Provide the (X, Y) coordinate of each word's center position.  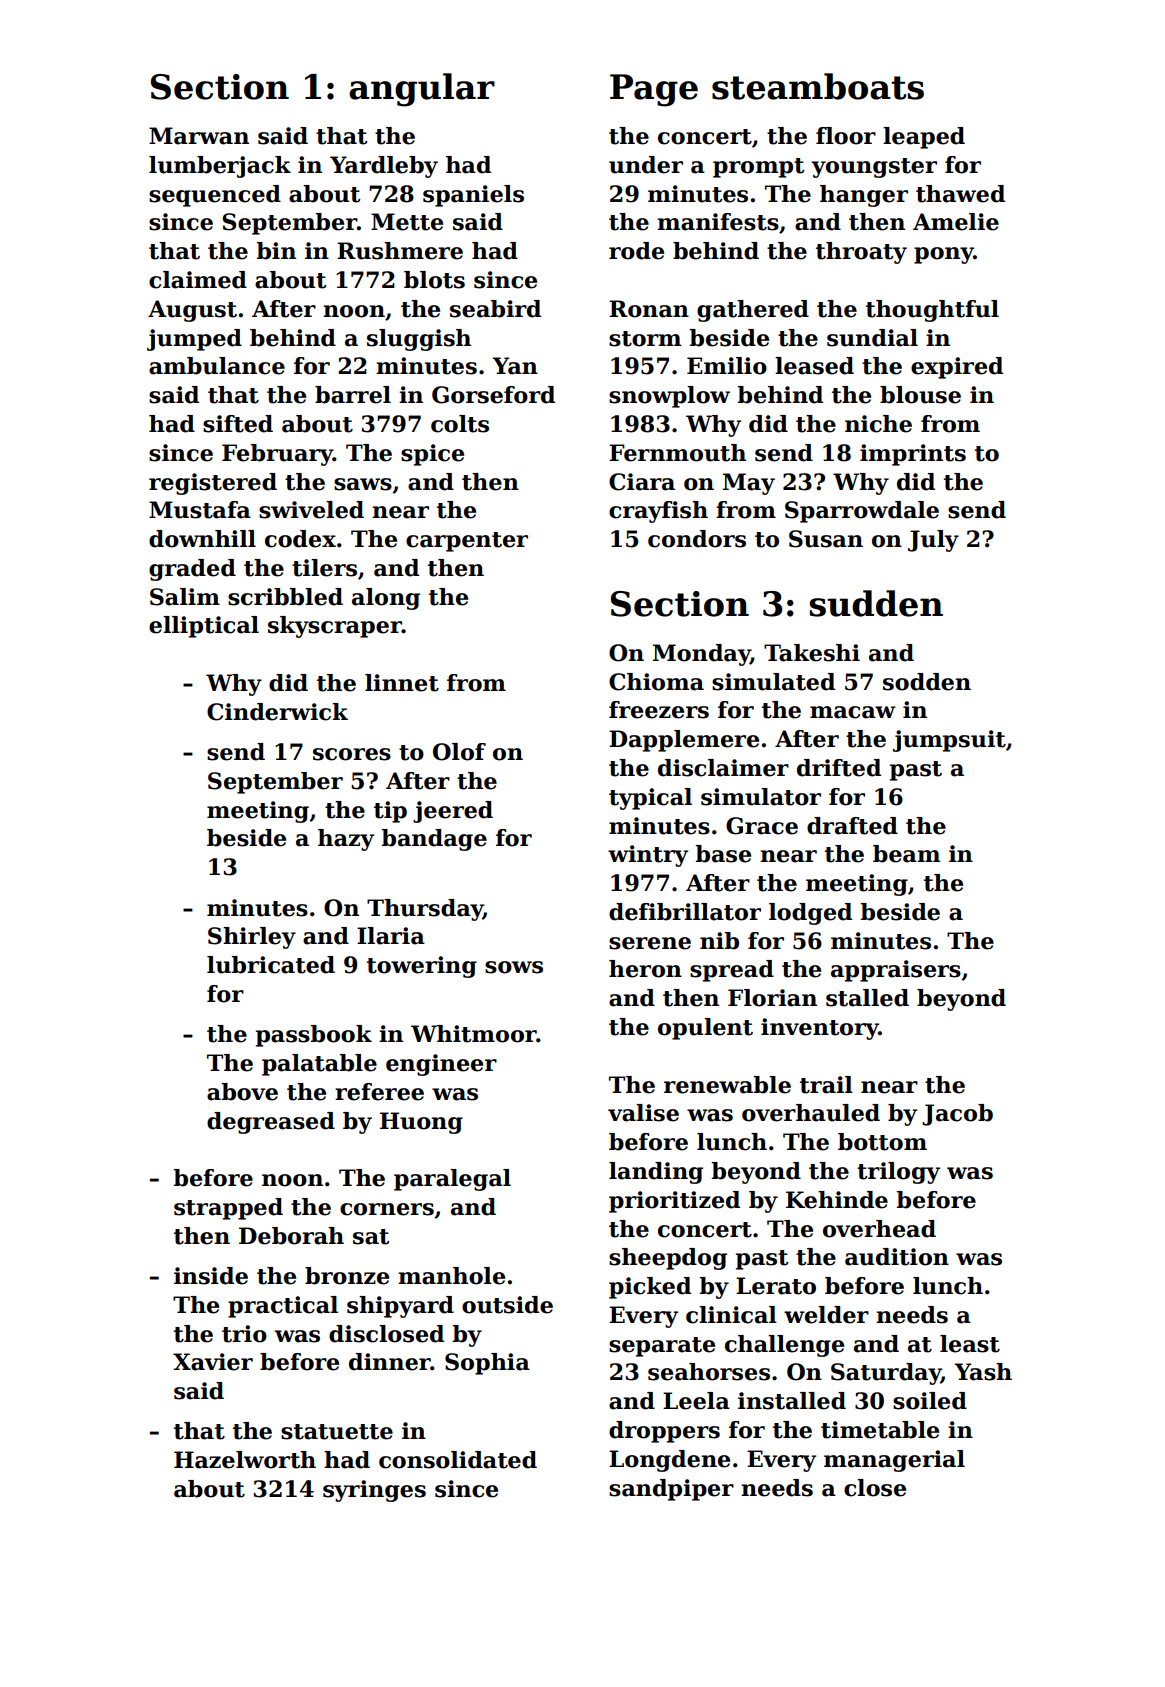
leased (814, 366)
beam (906, 854)
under (646, 165)
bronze (347, 1276)
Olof (459, 752)
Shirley (252, 938)
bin (276, 251)
